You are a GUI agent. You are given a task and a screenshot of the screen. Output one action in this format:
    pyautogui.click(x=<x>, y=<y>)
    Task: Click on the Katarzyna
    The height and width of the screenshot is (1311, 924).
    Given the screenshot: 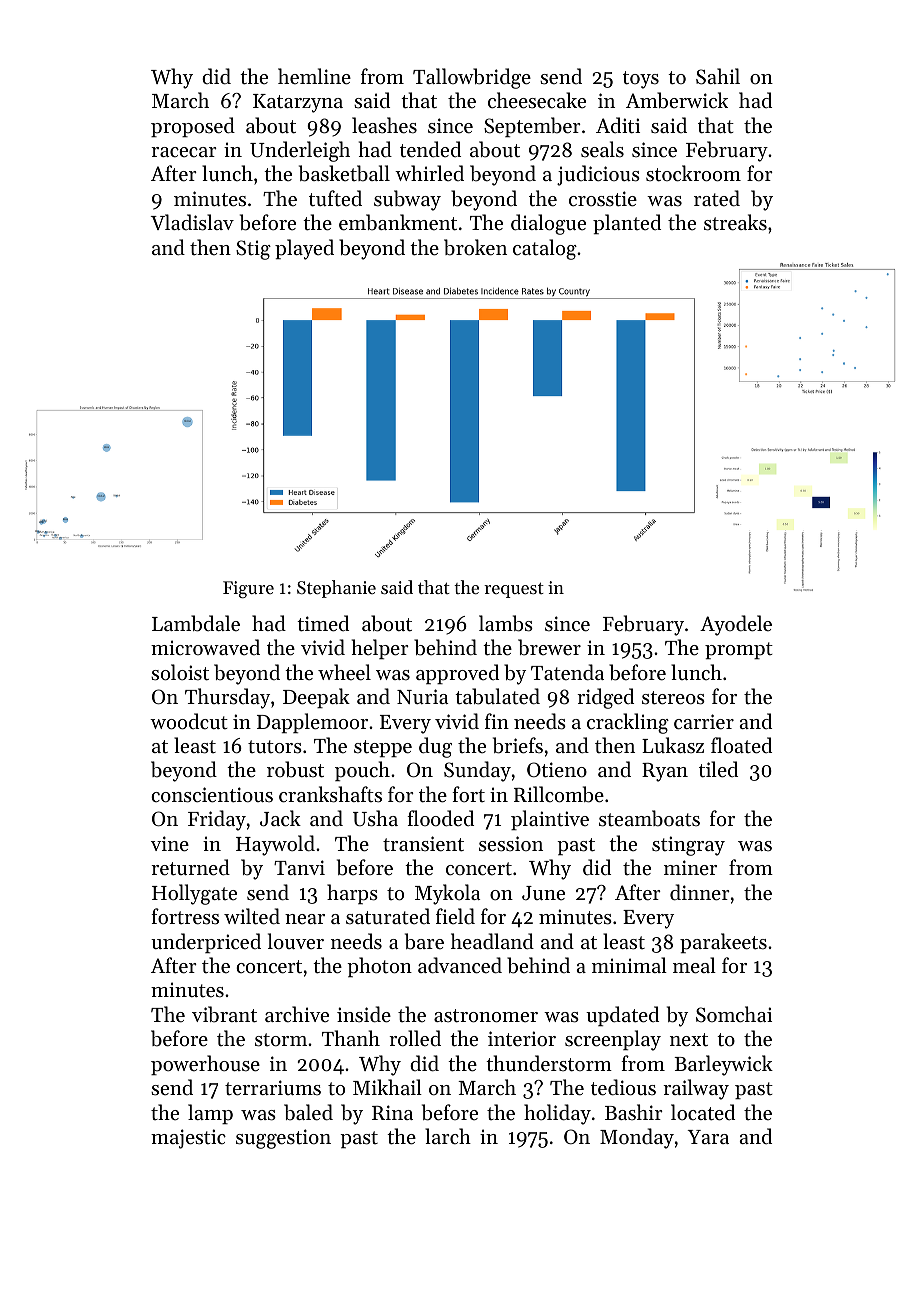 What is the action you would take?
    pyautogui.click(x=298, y=103)
